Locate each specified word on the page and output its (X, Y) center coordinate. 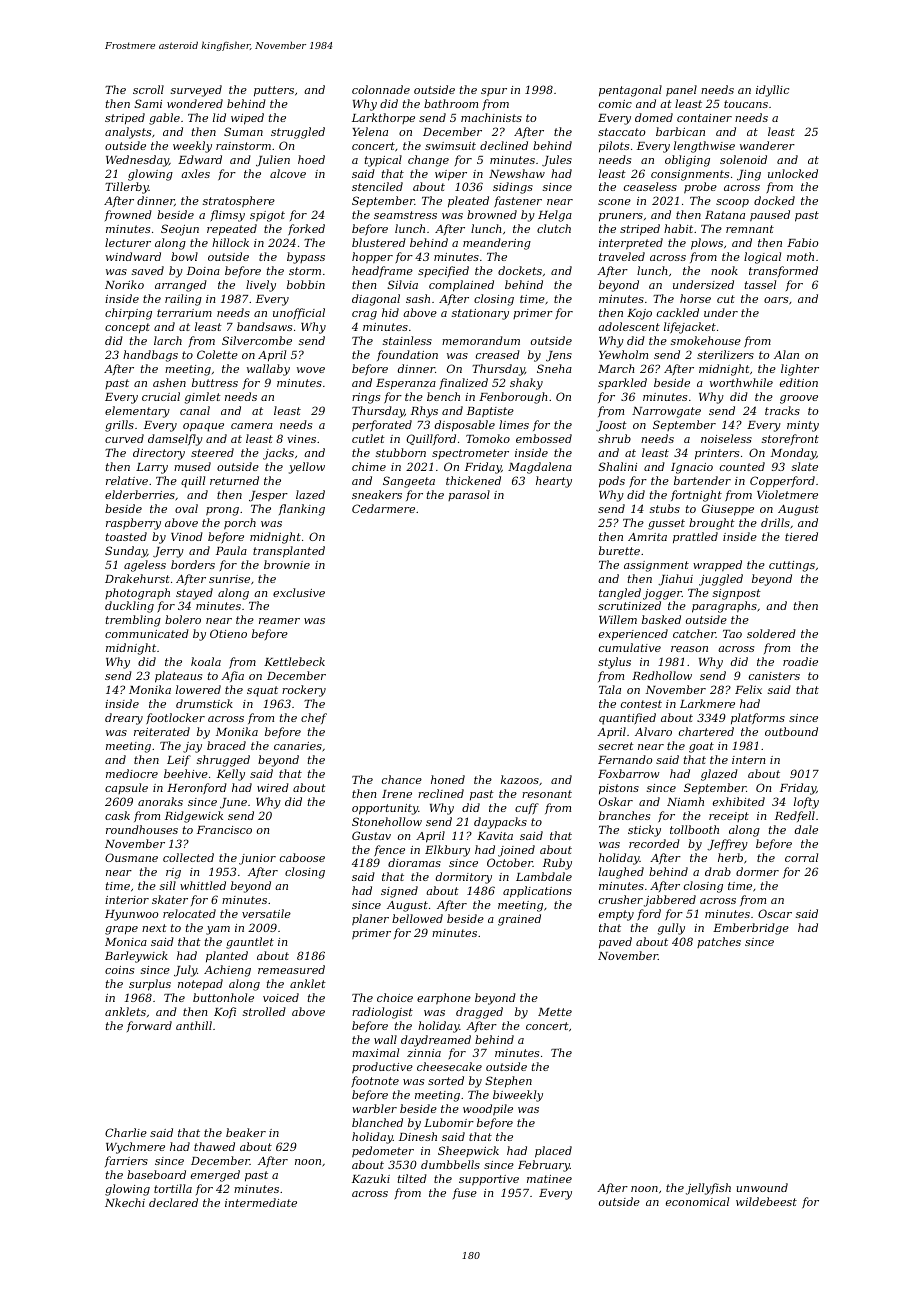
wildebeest (766, 1201)
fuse (465, 1193)
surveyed (196, 91)
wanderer (767, 145)
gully (671, 929)
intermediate (261, 1202)
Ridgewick (194, 817)
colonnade (381, 89)
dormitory (464, 878)
